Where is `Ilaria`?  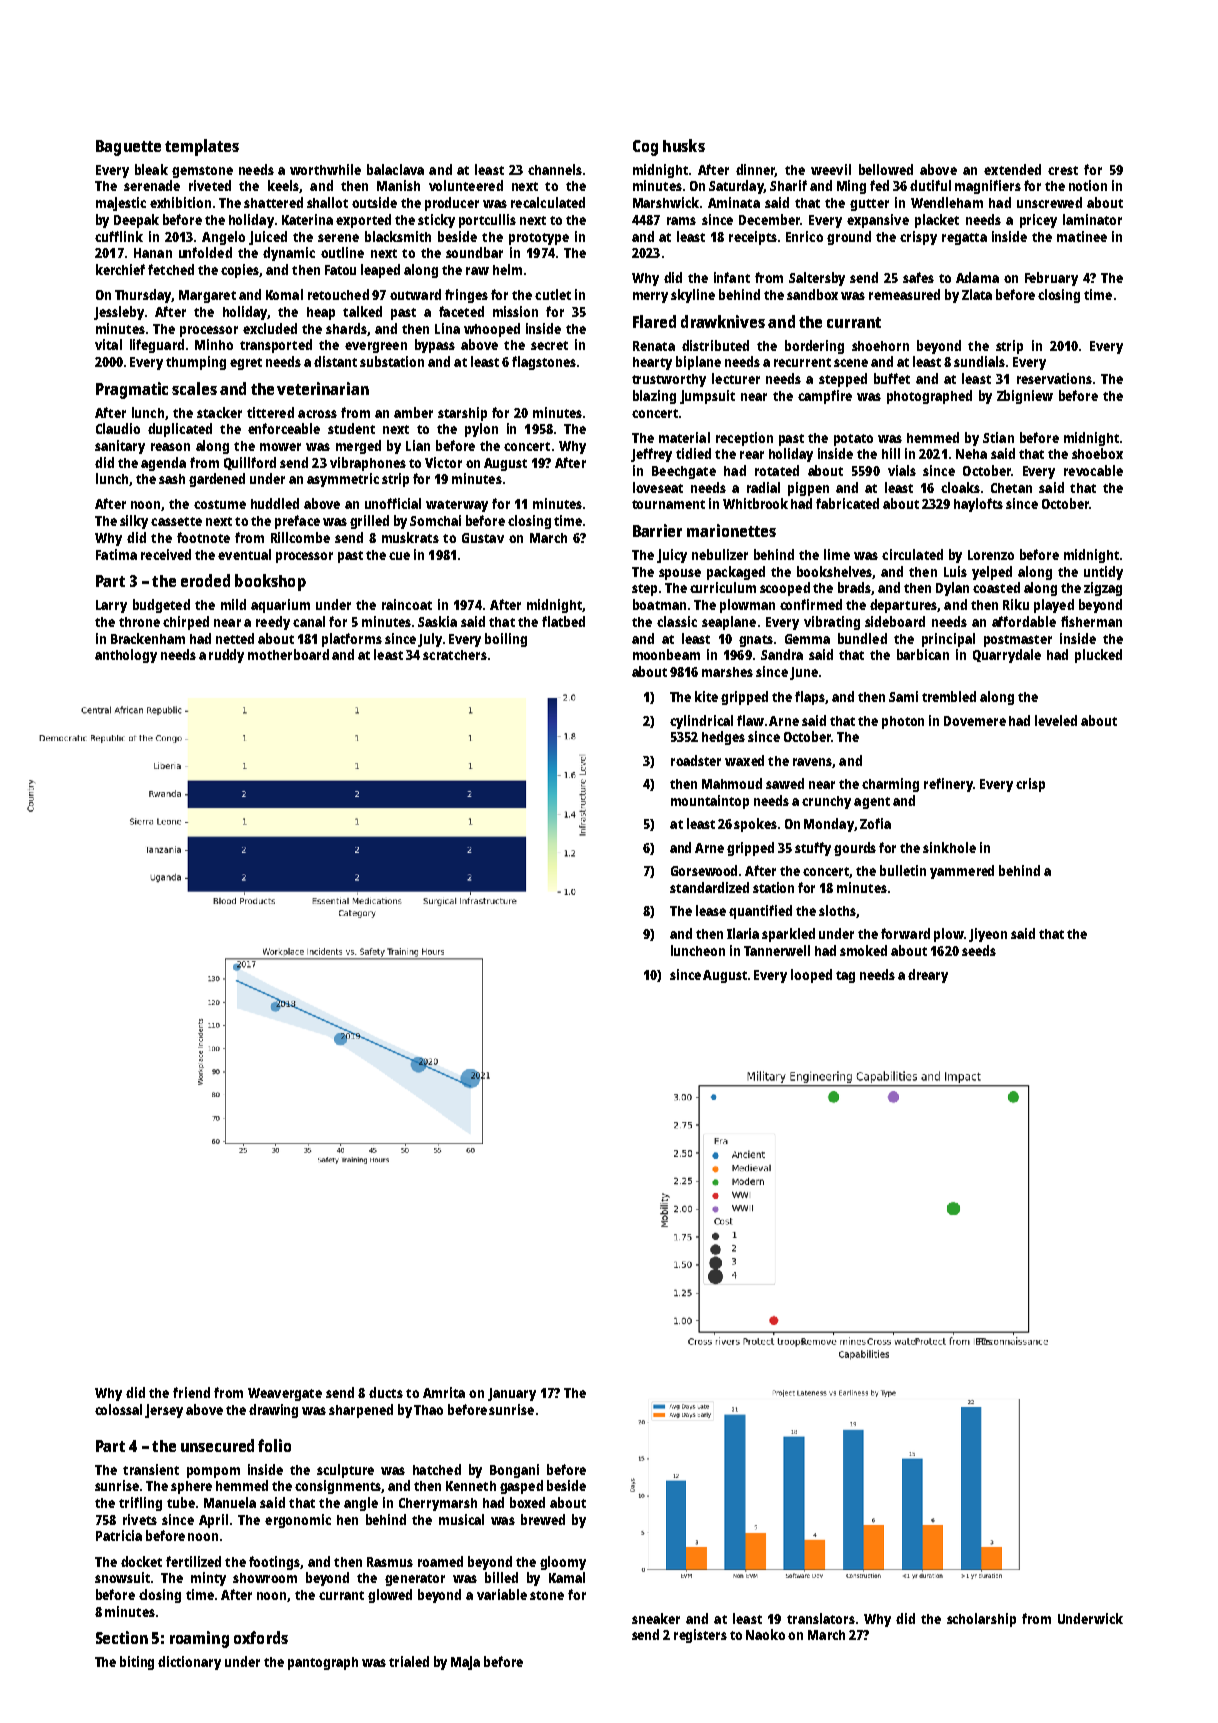
Ilaria is located at coordinates (743, 933).
